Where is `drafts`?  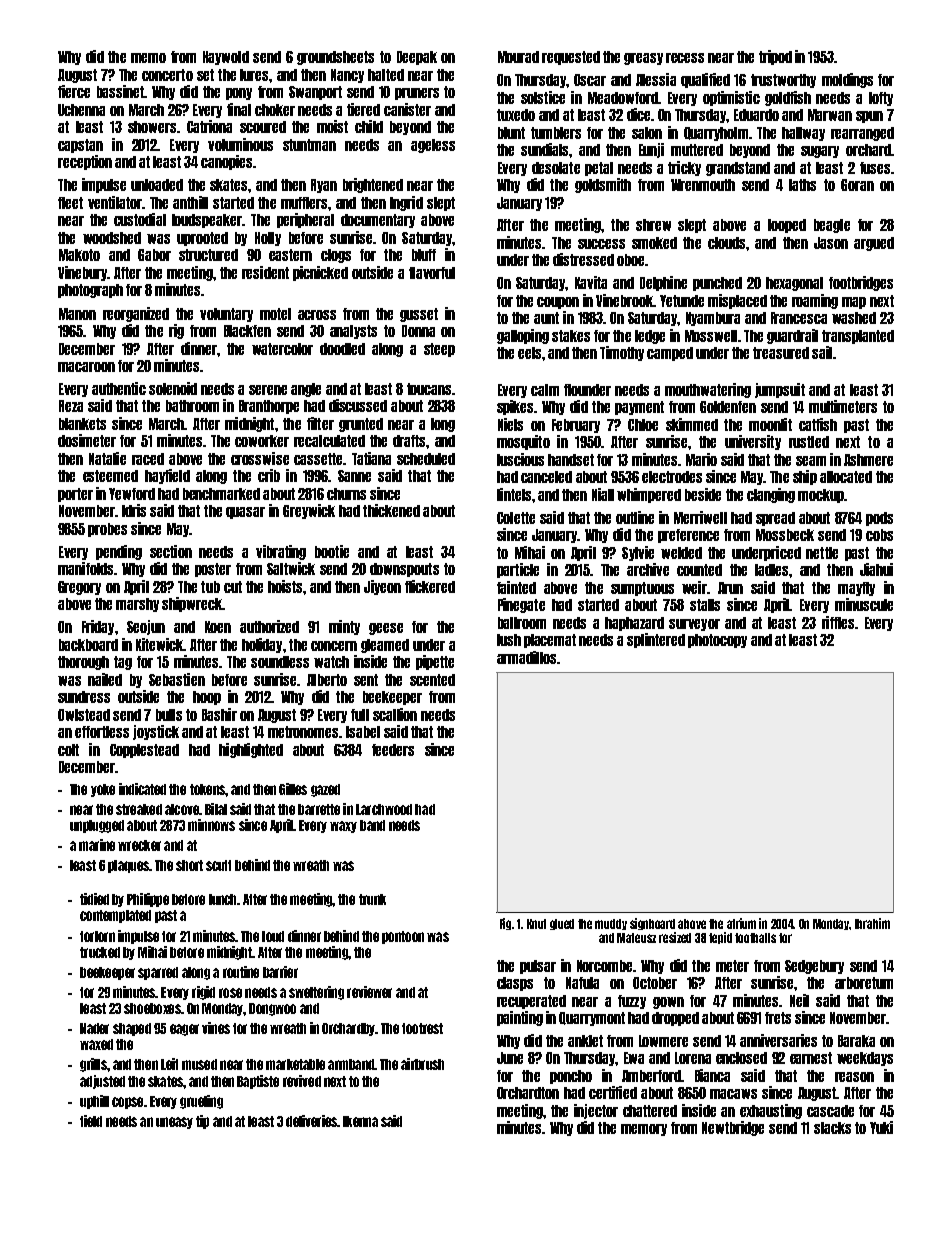 drafts is located at coordinates (409, 441).
